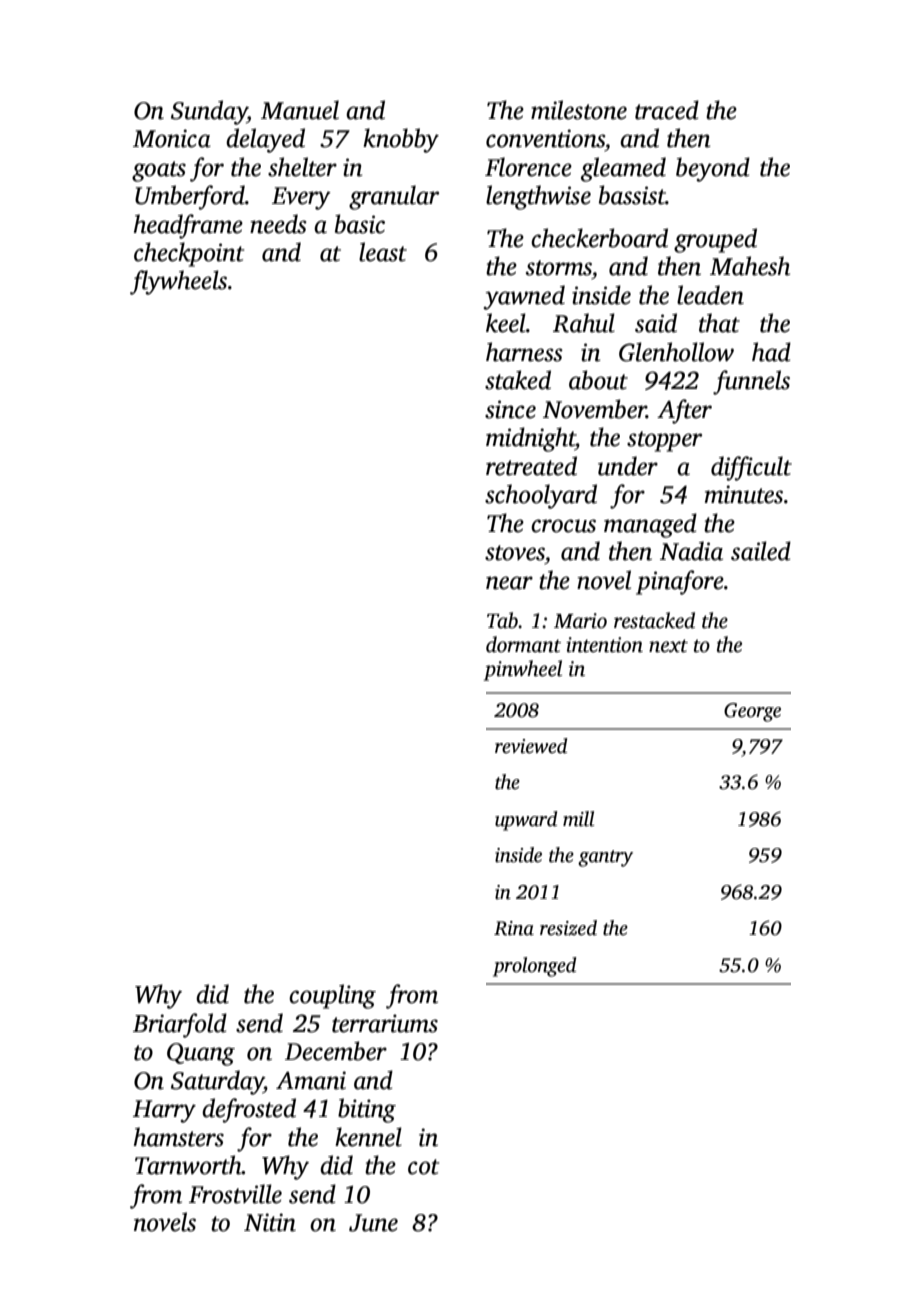 Image resolution: width=924 pixels, height=1311 pixels. What do you see at coordinates (373, 1223) in the screenshot?
I see `June` at bounding box center [373, 1223].
